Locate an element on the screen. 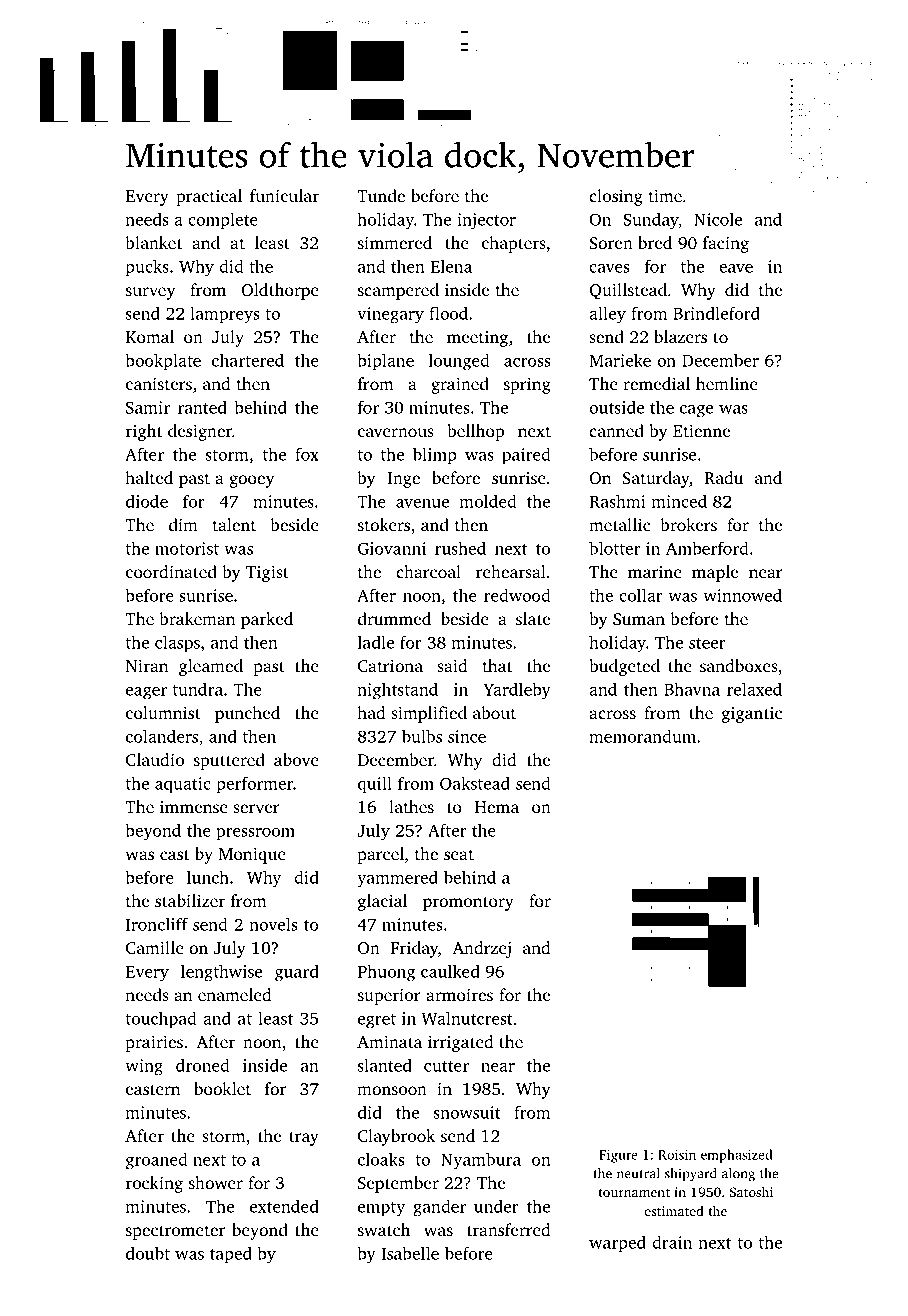  pucks is located at coordinates (147, 268).
